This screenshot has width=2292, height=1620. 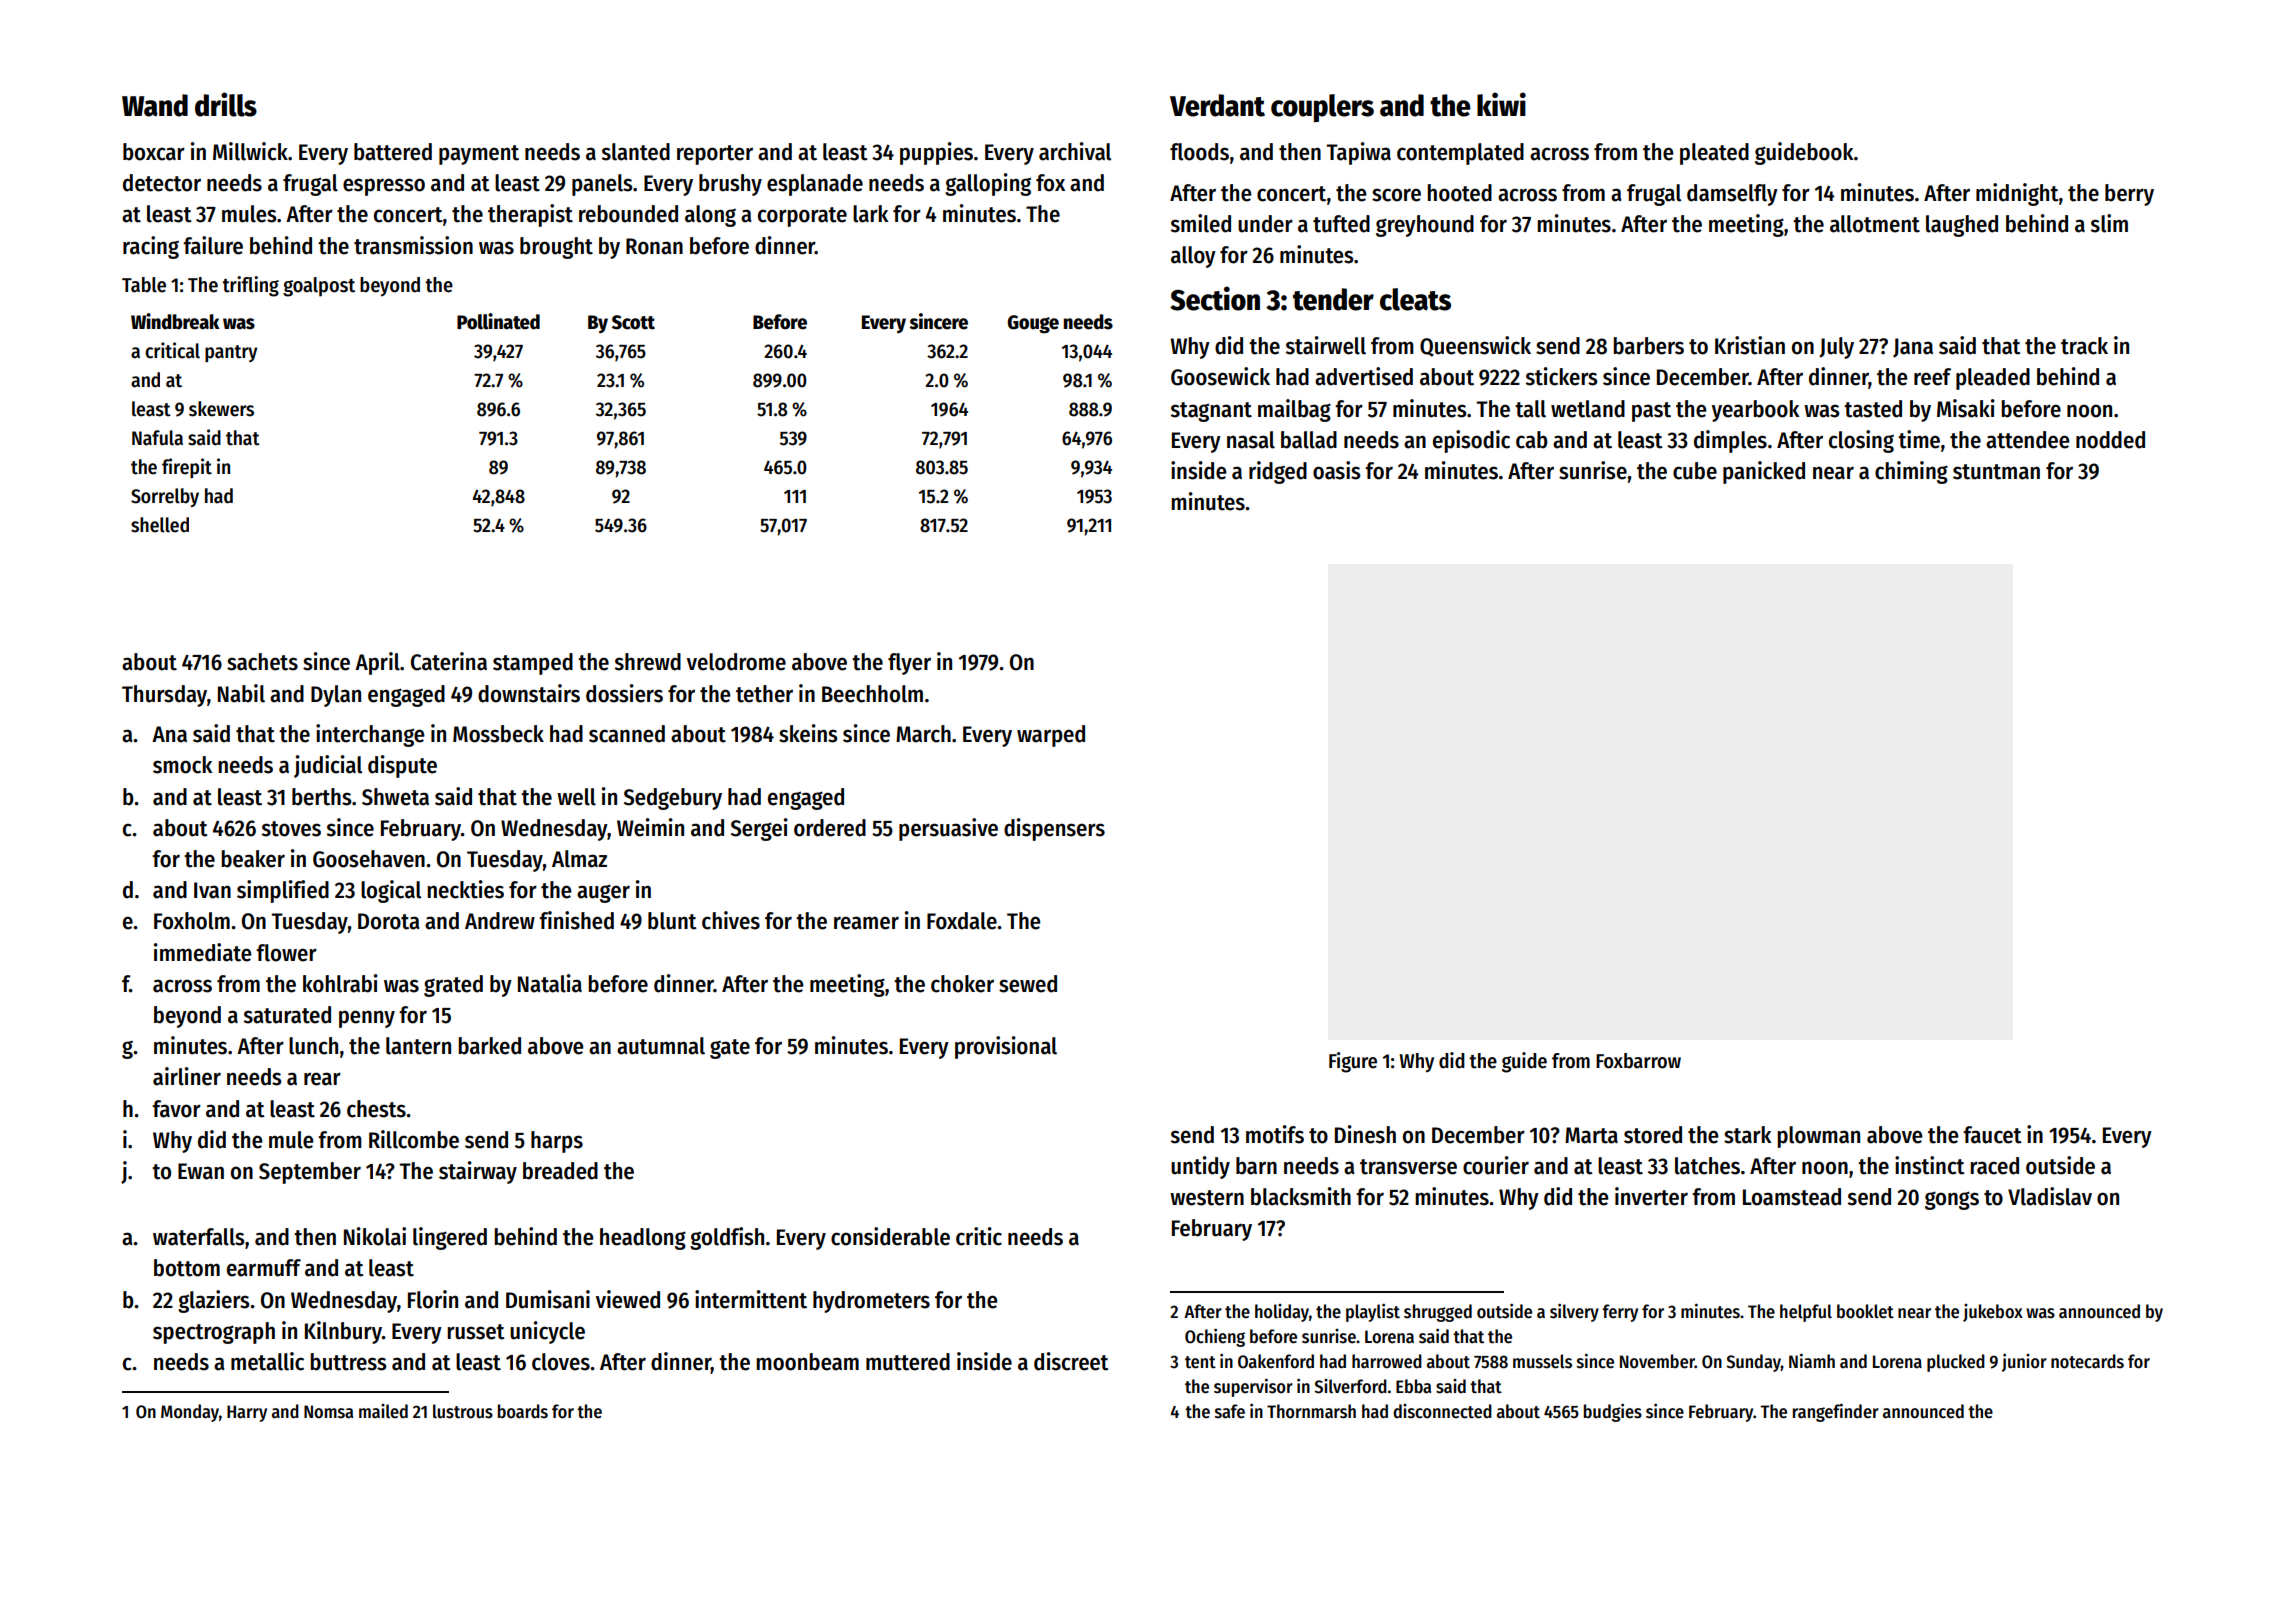 I want to click on notecards, so click(x=2087, y=1361).
